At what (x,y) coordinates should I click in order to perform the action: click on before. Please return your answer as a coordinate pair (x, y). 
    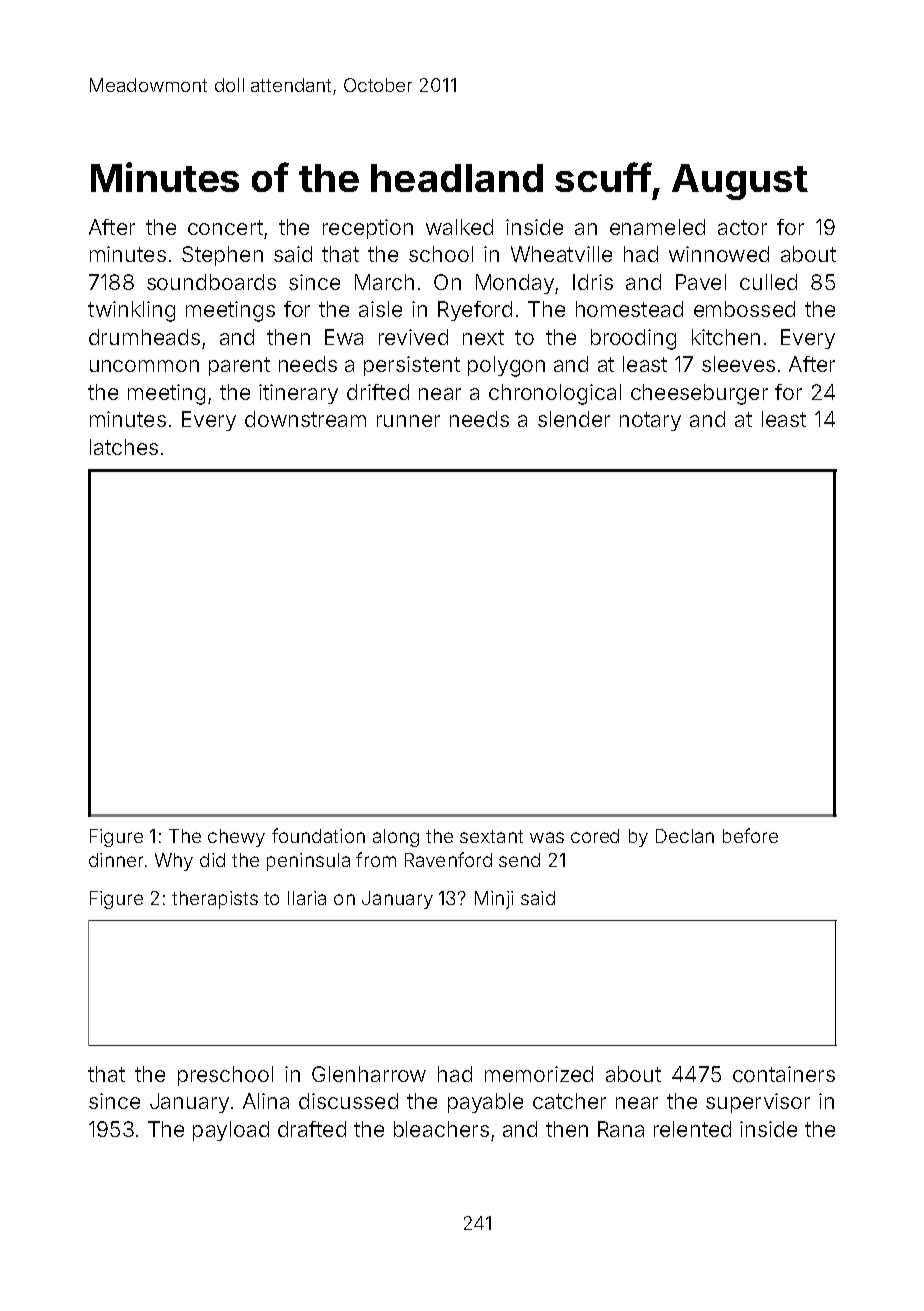
    Looking at the image, I should click on (750, 835).
